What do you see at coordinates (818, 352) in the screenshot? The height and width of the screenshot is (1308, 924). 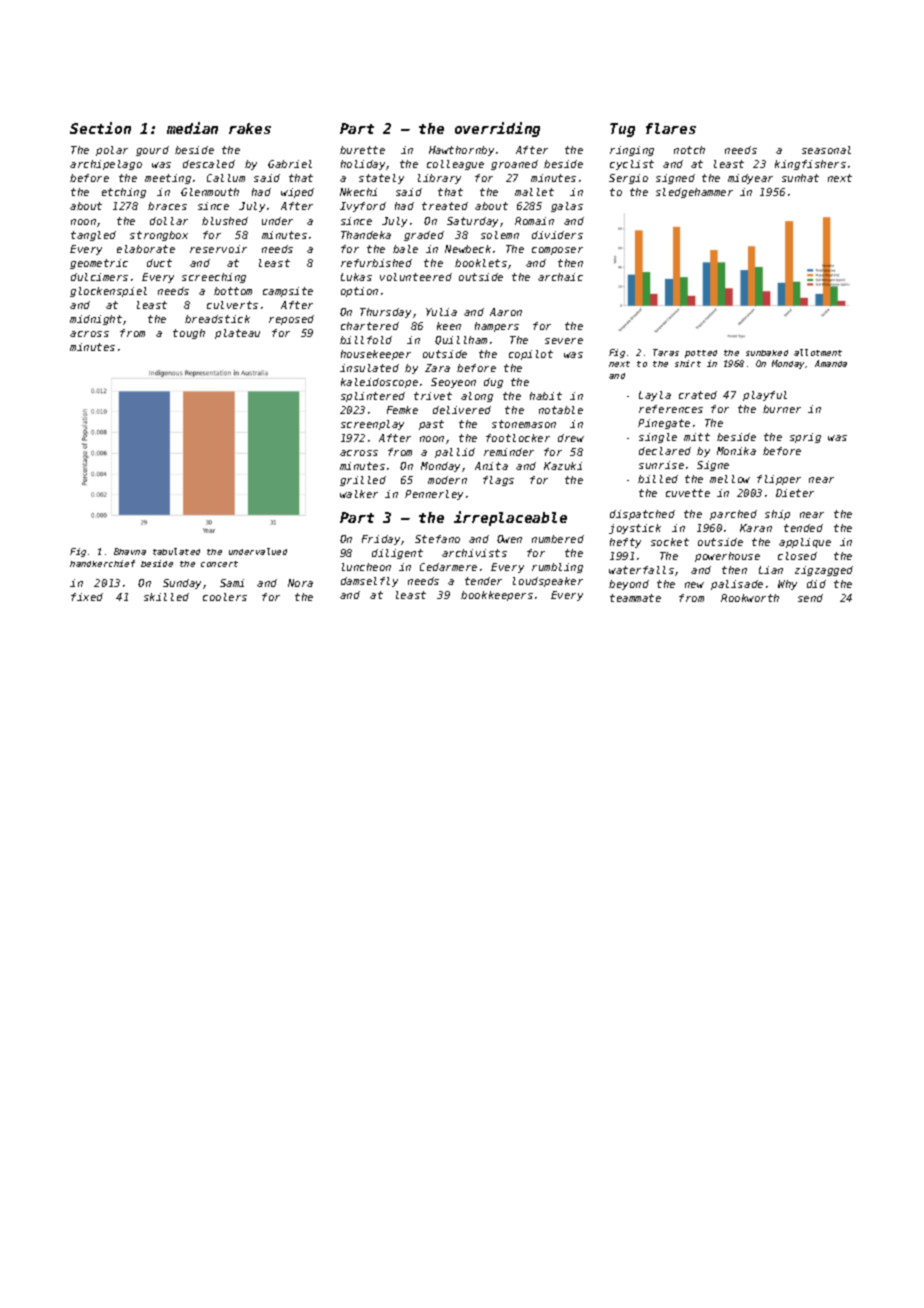 I see `allotment` at bounding box center [818, 352].
